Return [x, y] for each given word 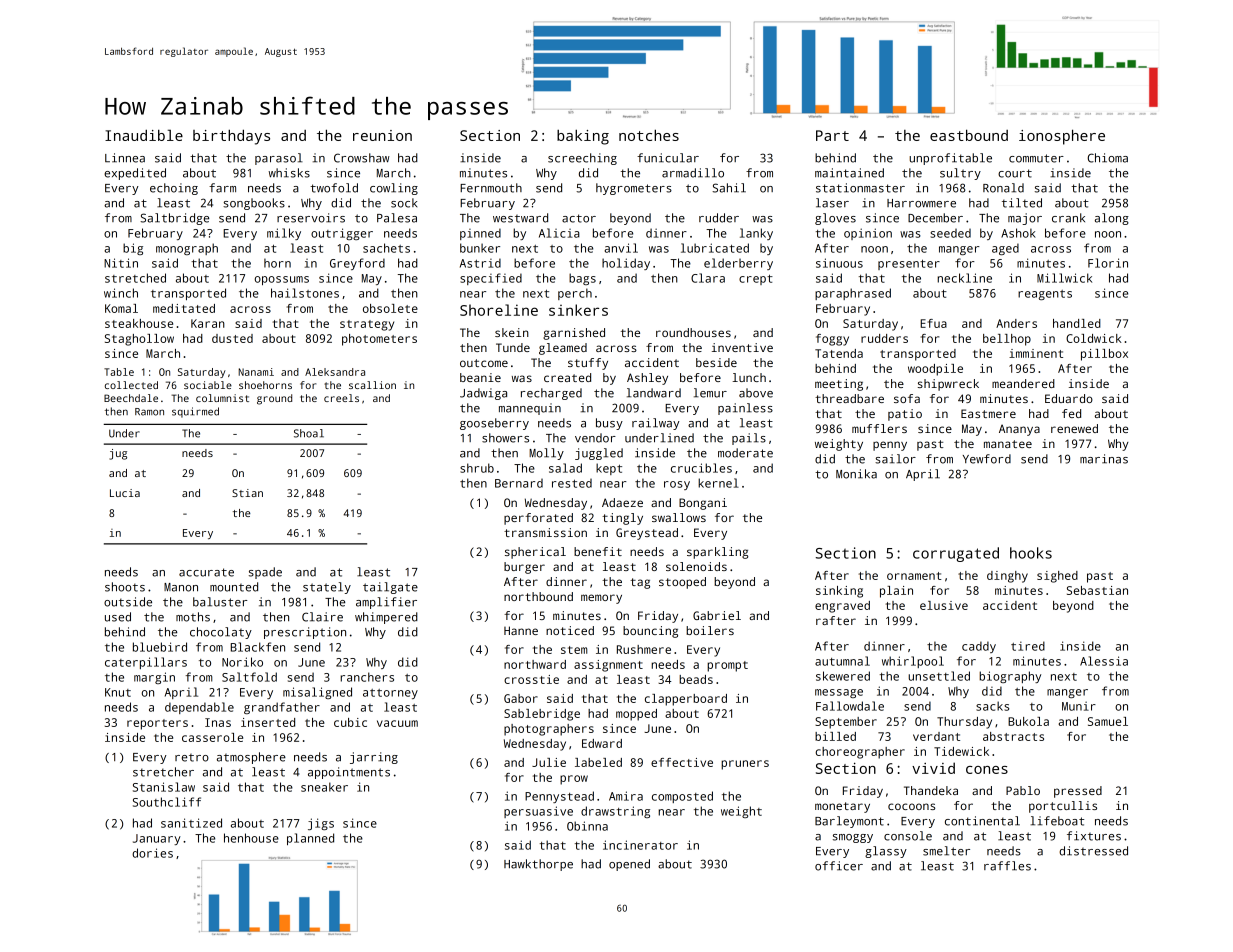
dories [152, 853]
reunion [382, 135]
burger [524, 568]
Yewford [987, 459]
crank [1068, 218]
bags [582, 279]
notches [649, 135]
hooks [1031, 553]
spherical [535, 553]
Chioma [1107, 158]
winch [121, 293]
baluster [220, 602]
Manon [181, 587]
